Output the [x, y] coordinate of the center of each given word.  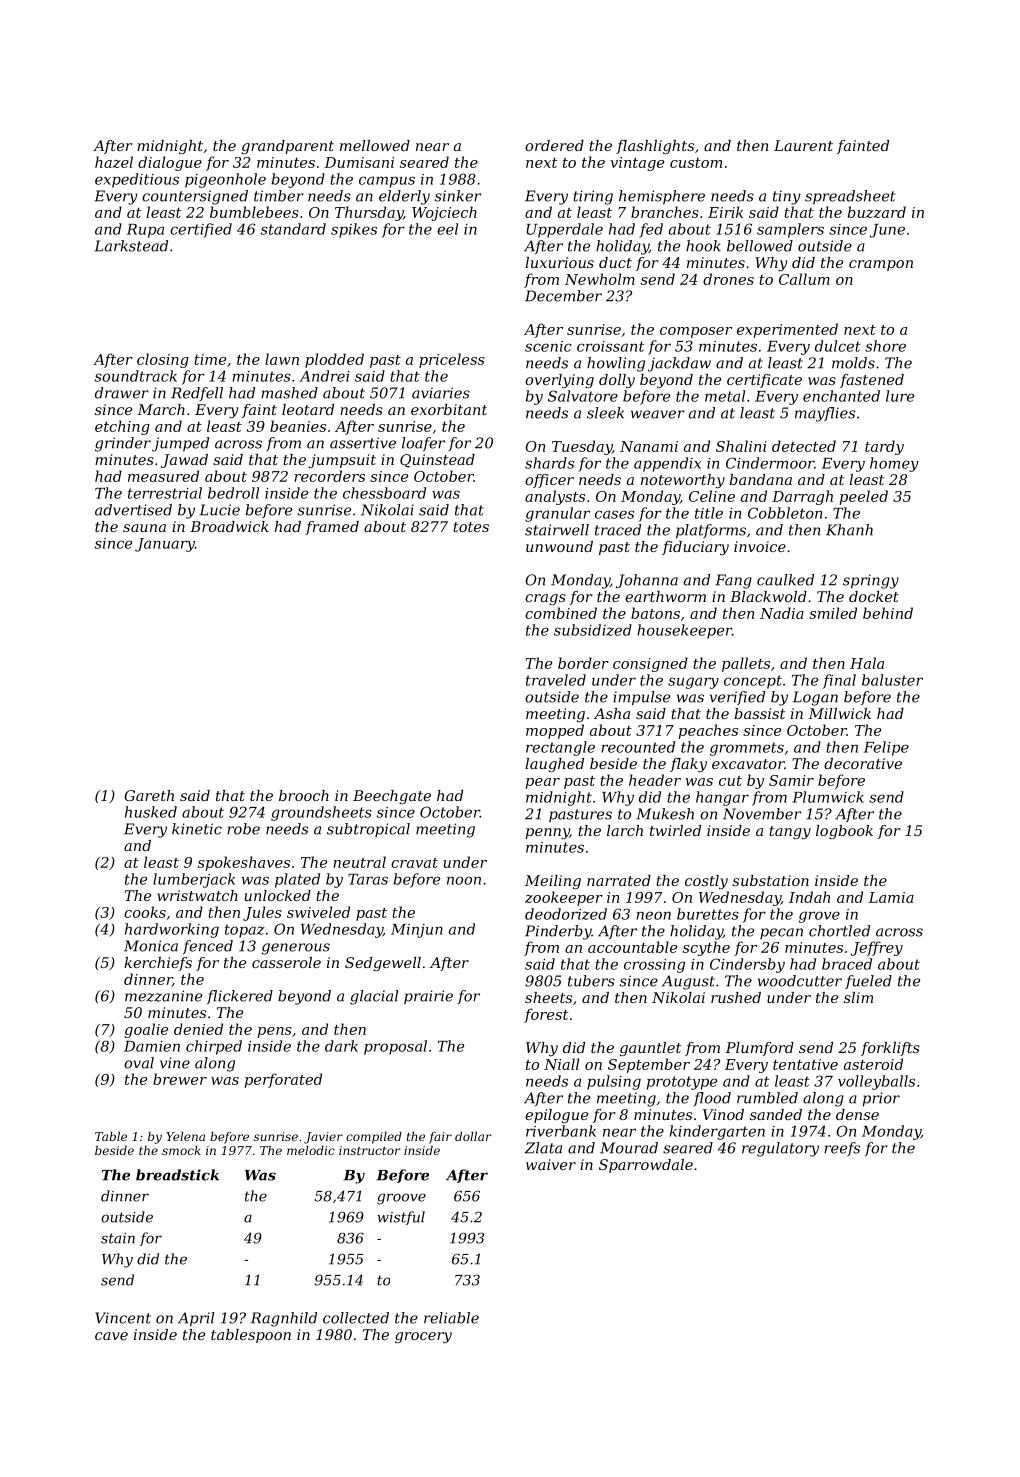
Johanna [647, 581]
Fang [733, 581]
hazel [114, 162]
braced [847, 964]
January [165, 545]
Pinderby [558, 932]
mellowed [375, 145]
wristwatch [197, 895]
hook [703, 246]
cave [111, 1336]
